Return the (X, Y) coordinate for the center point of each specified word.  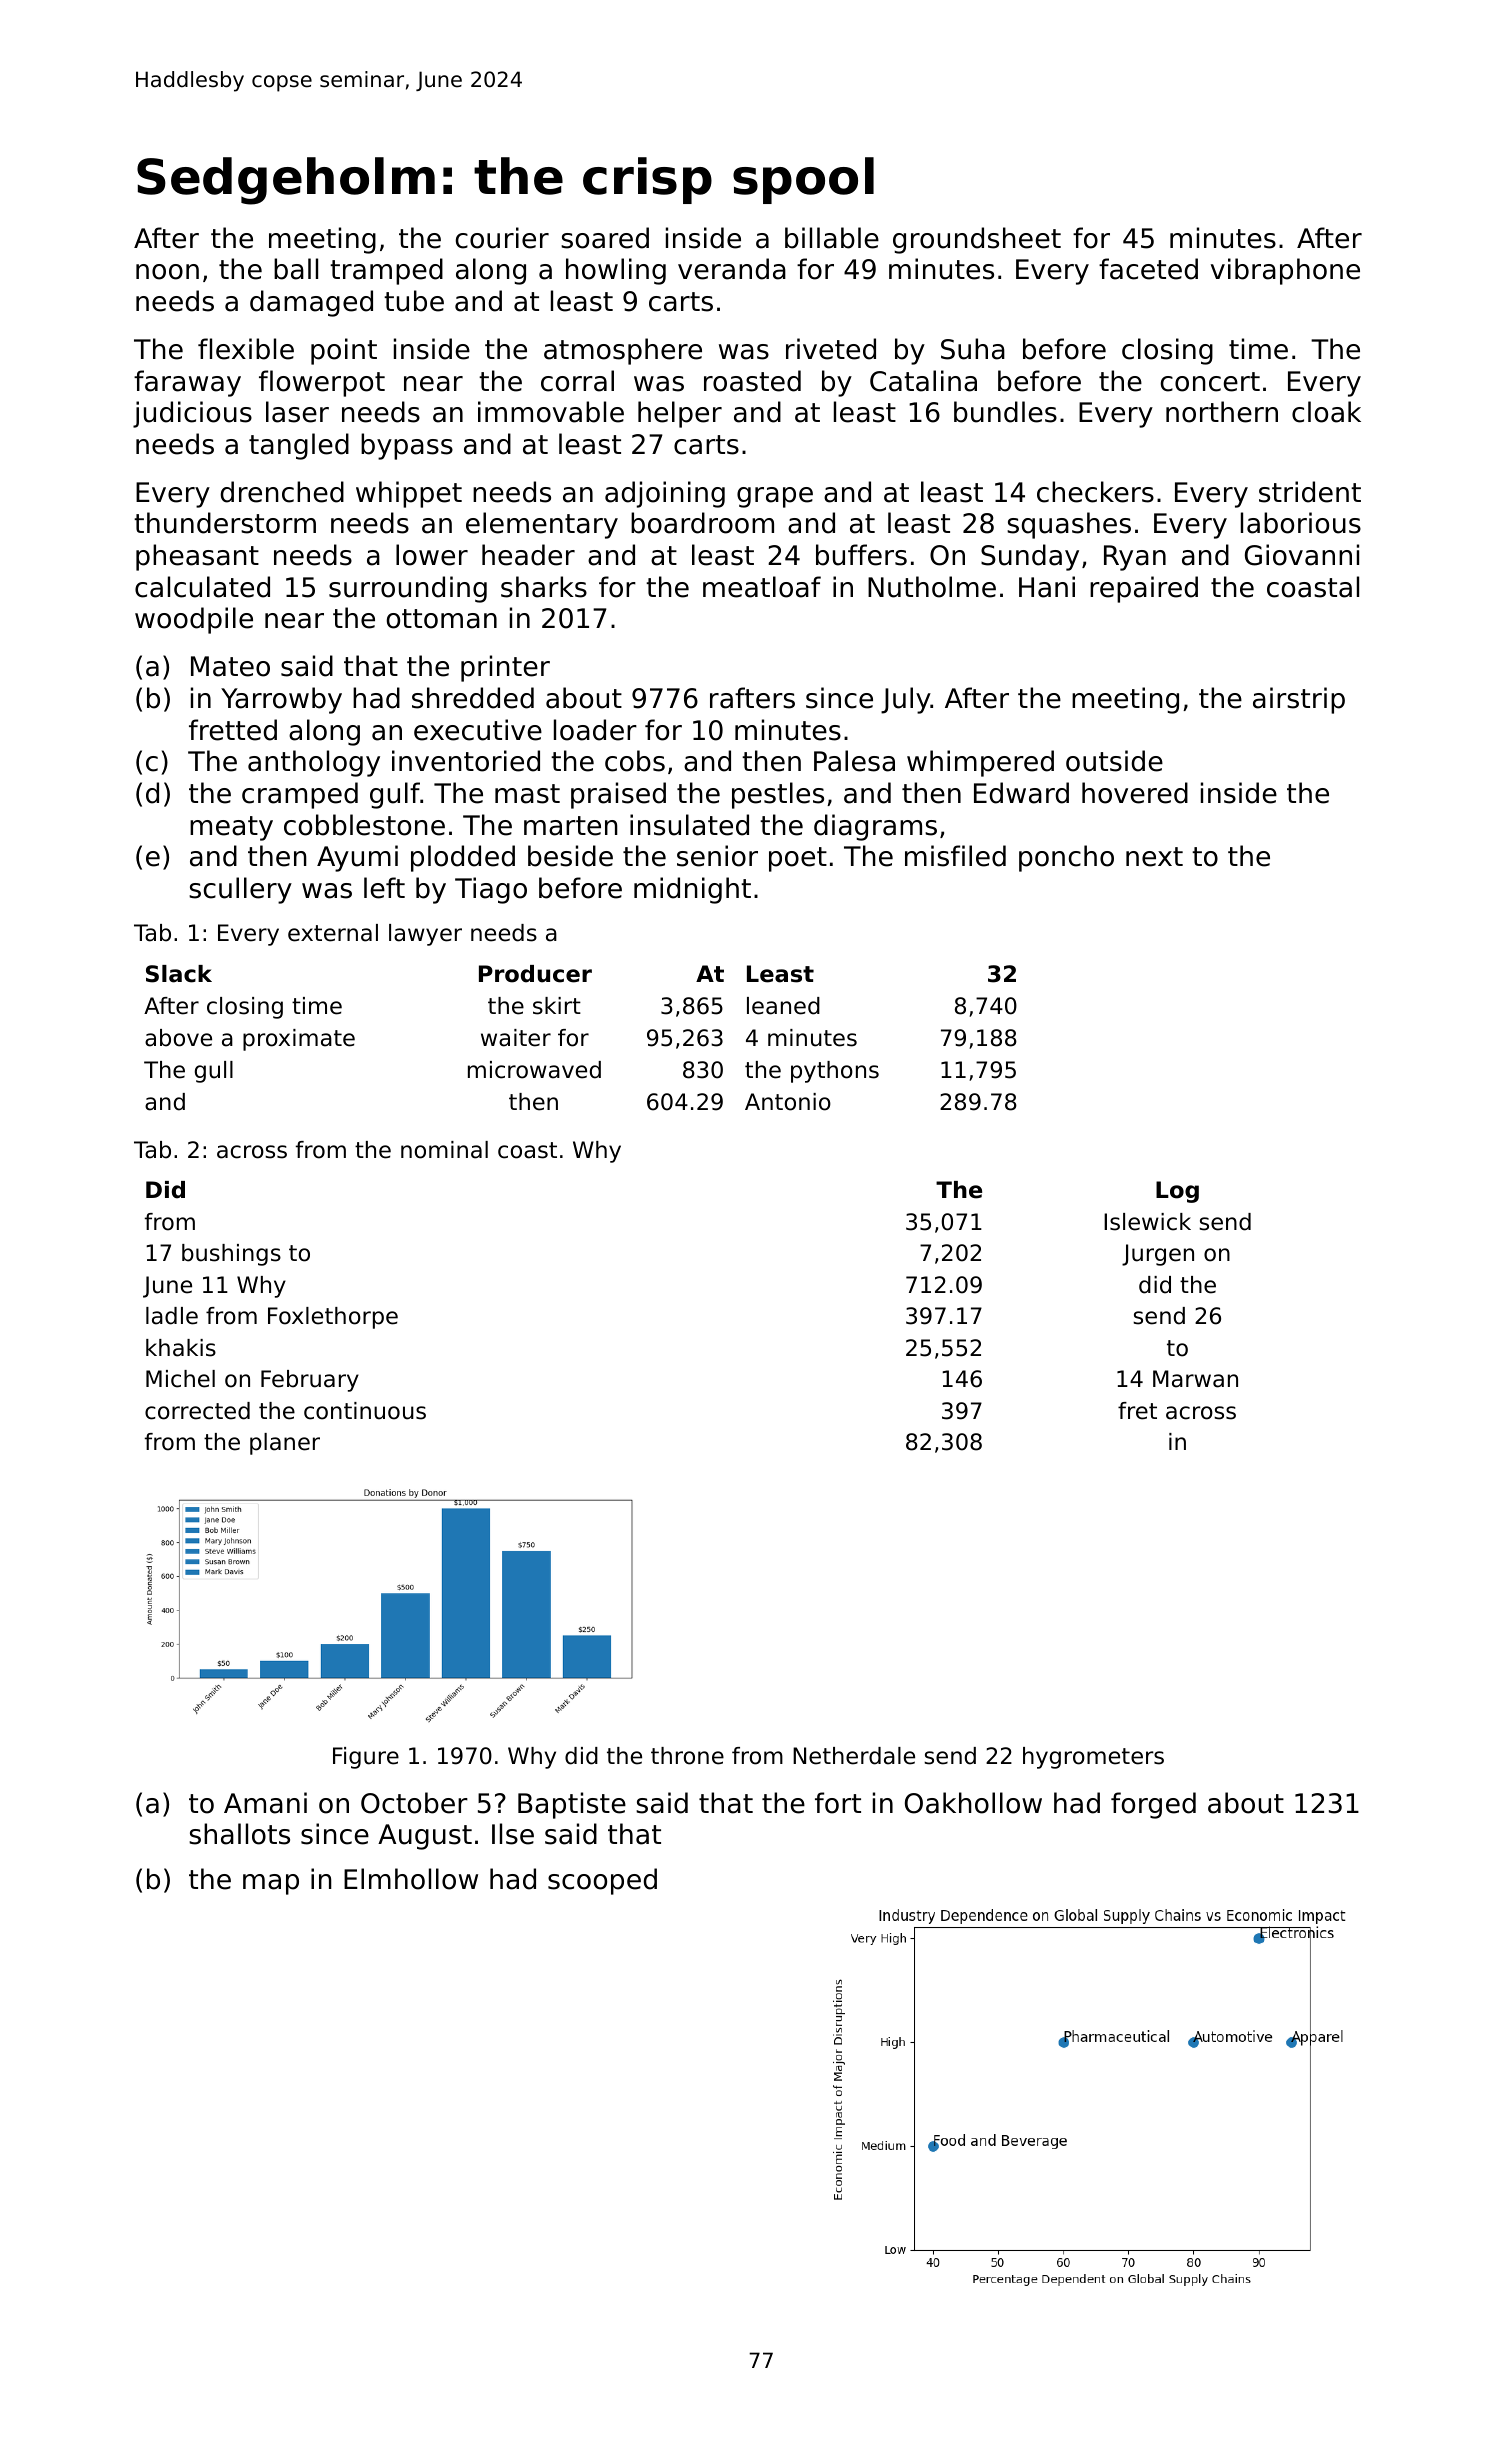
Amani (265, 1803)
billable (832, 238)
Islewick (1147, 1222)
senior (717, 856)
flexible (246, 349)
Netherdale (854, 1756)
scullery (240, 890)
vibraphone (1285, 271)
